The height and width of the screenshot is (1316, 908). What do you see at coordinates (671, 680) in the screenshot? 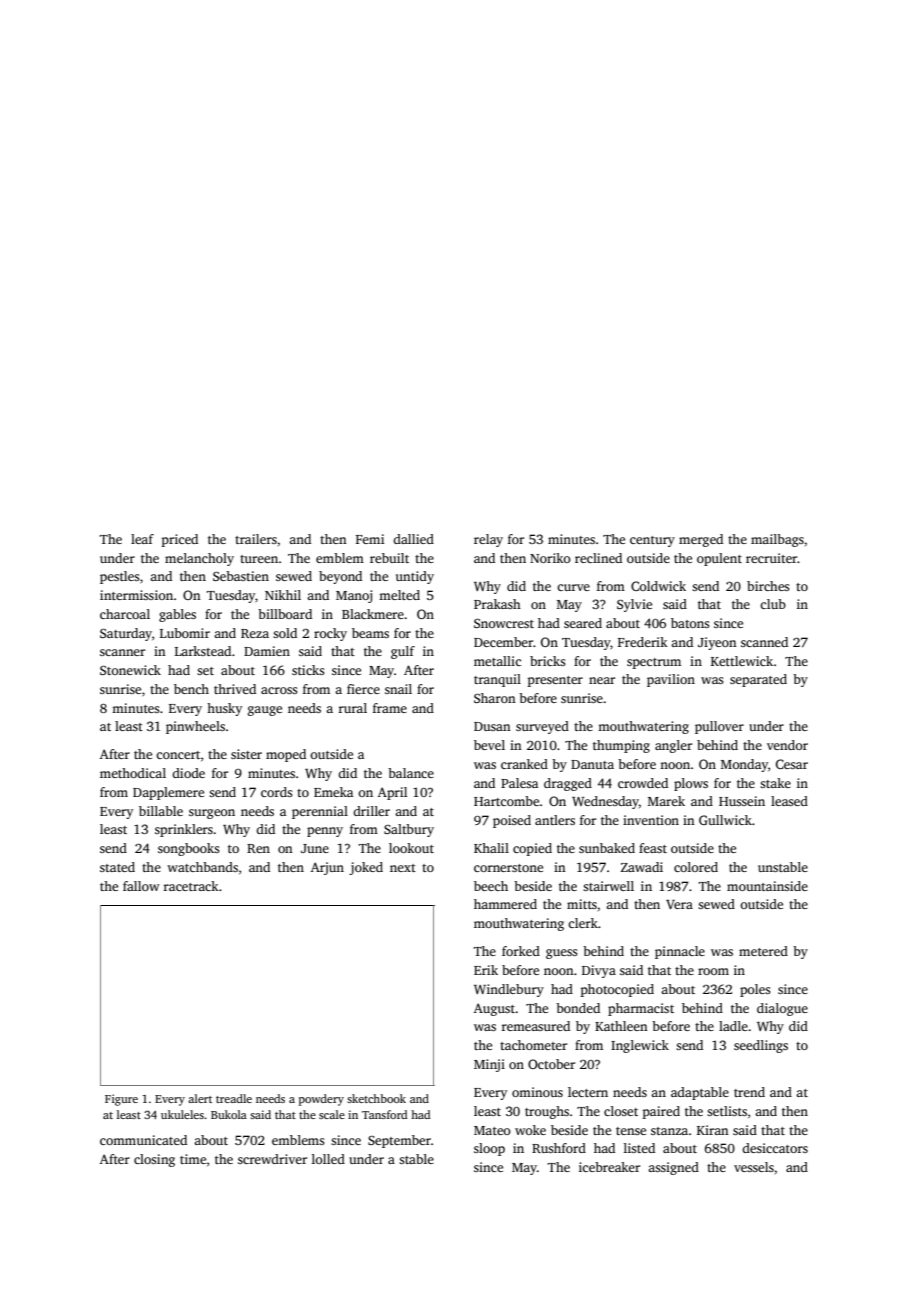
I see `pavilion` at bounding box center [671, 680].
